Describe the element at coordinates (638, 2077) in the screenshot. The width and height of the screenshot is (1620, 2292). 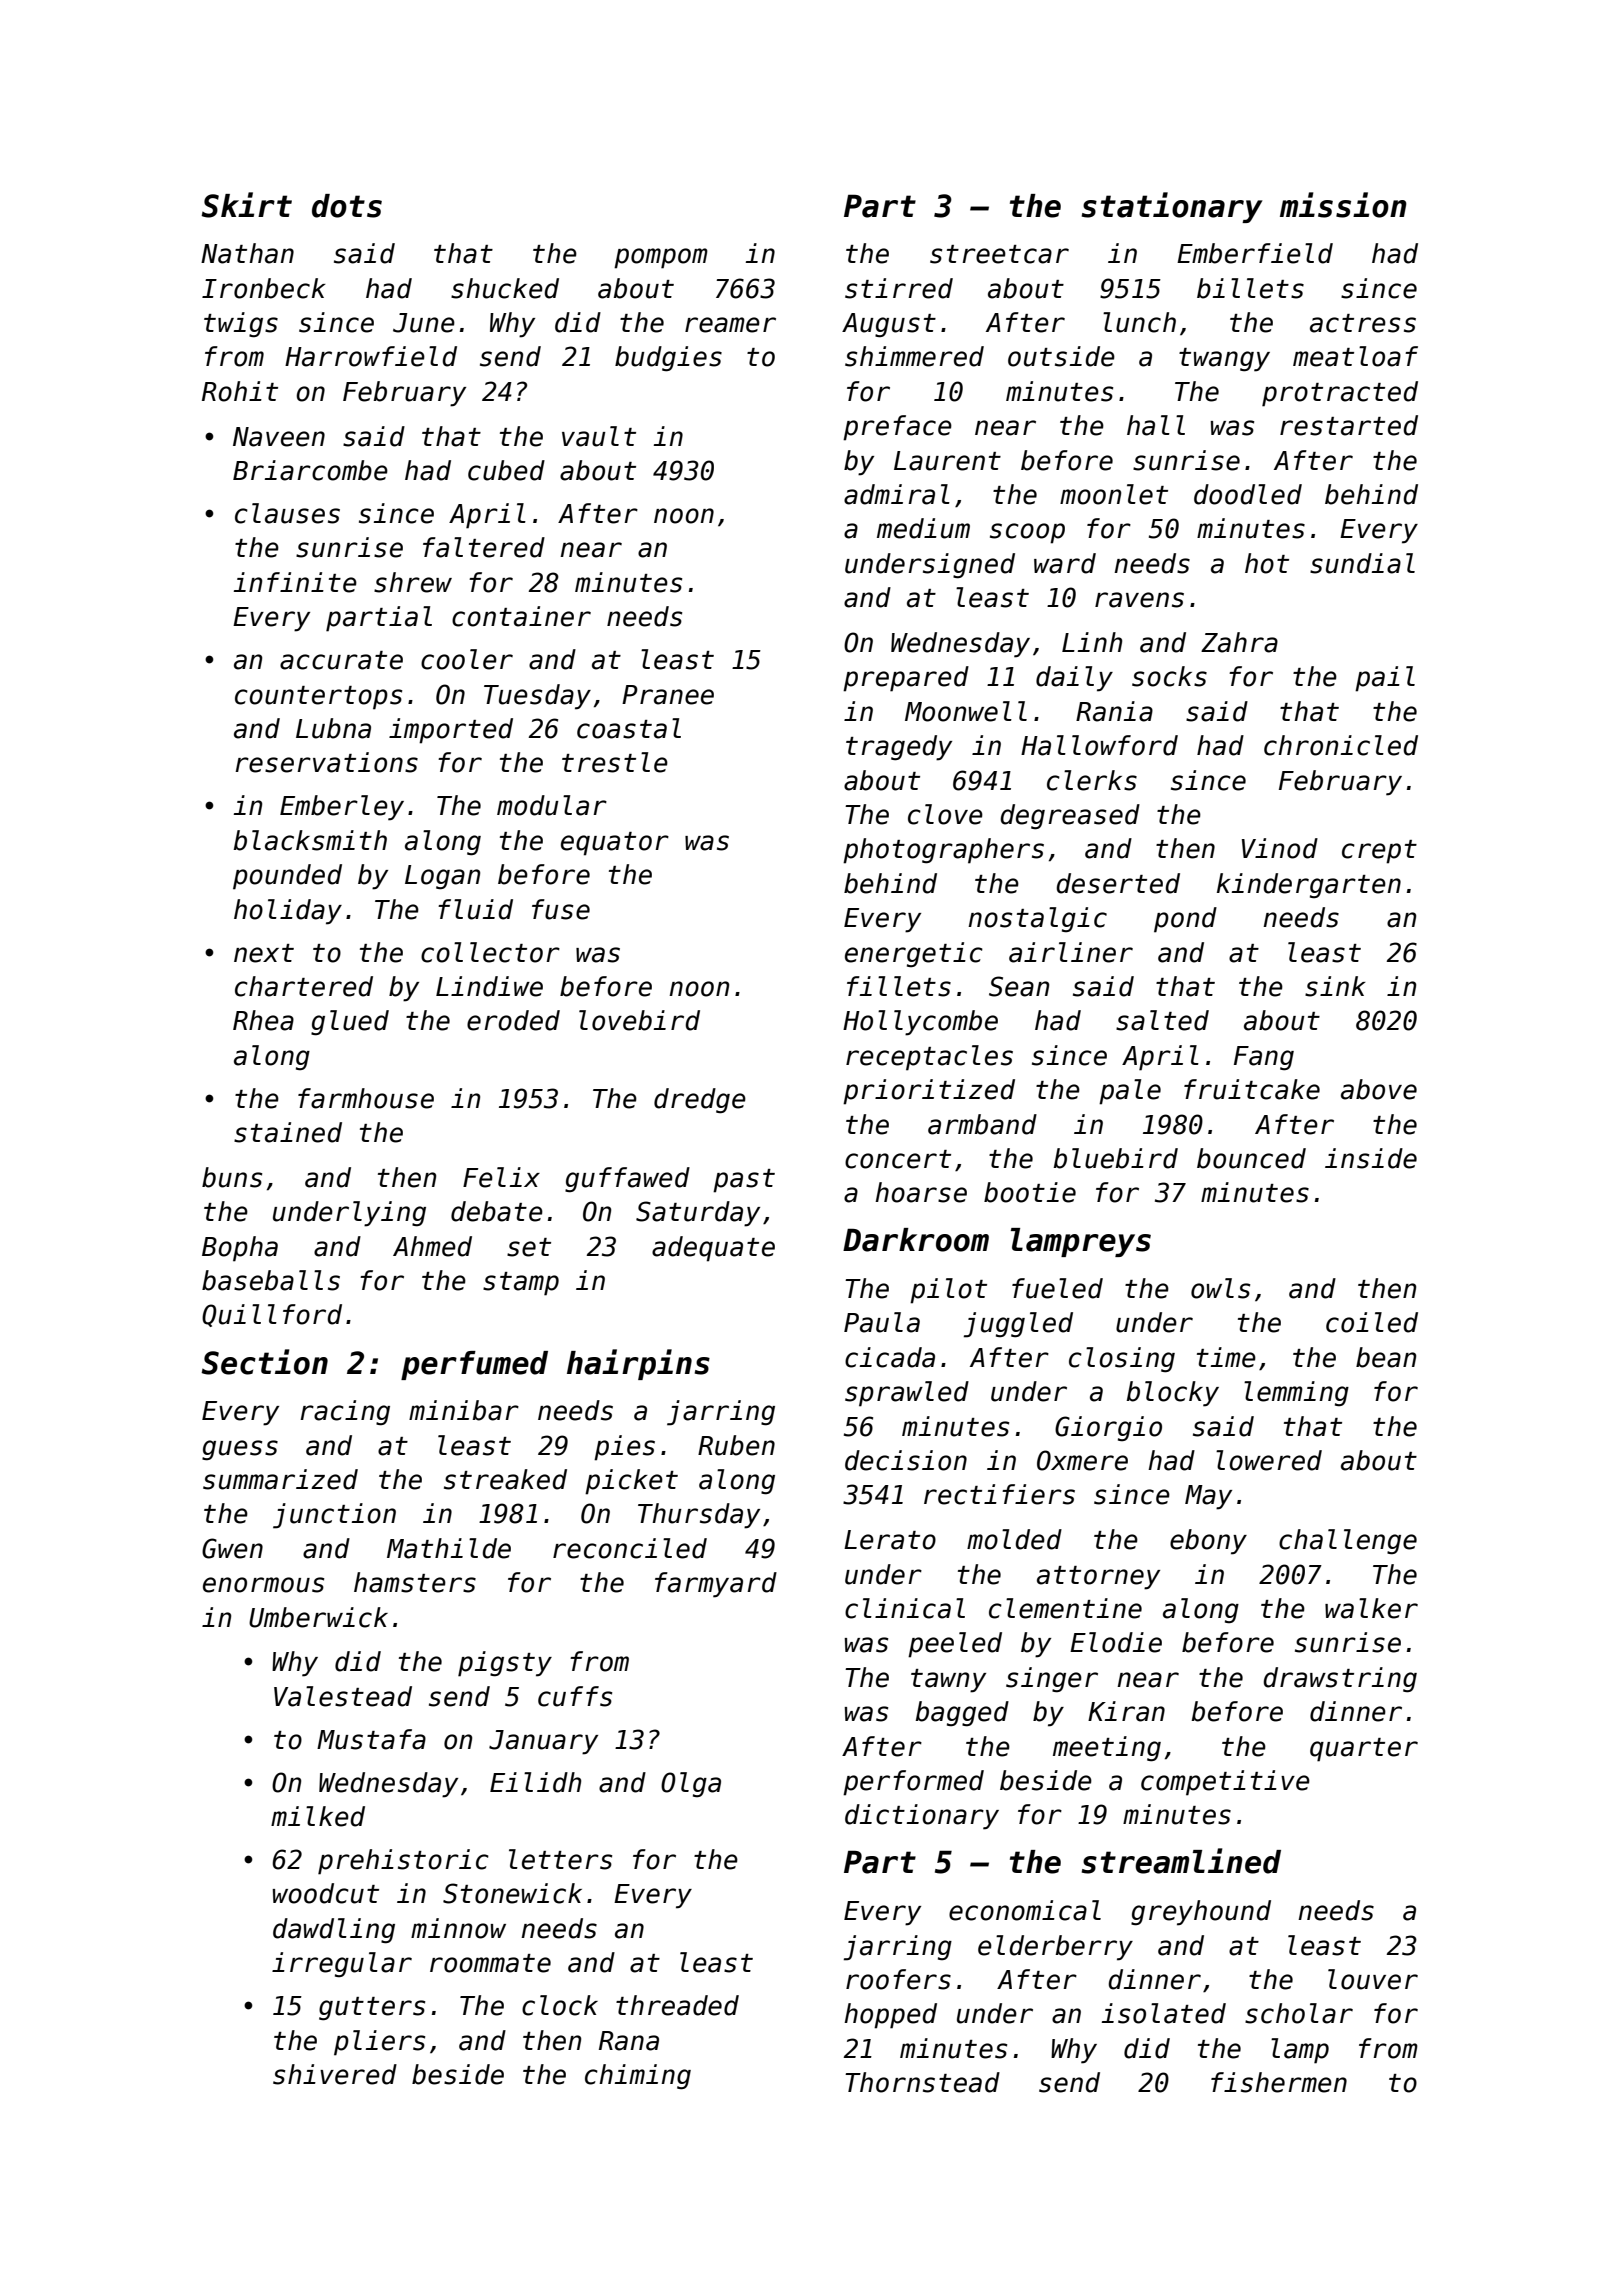
I see `chiming` at that location.
